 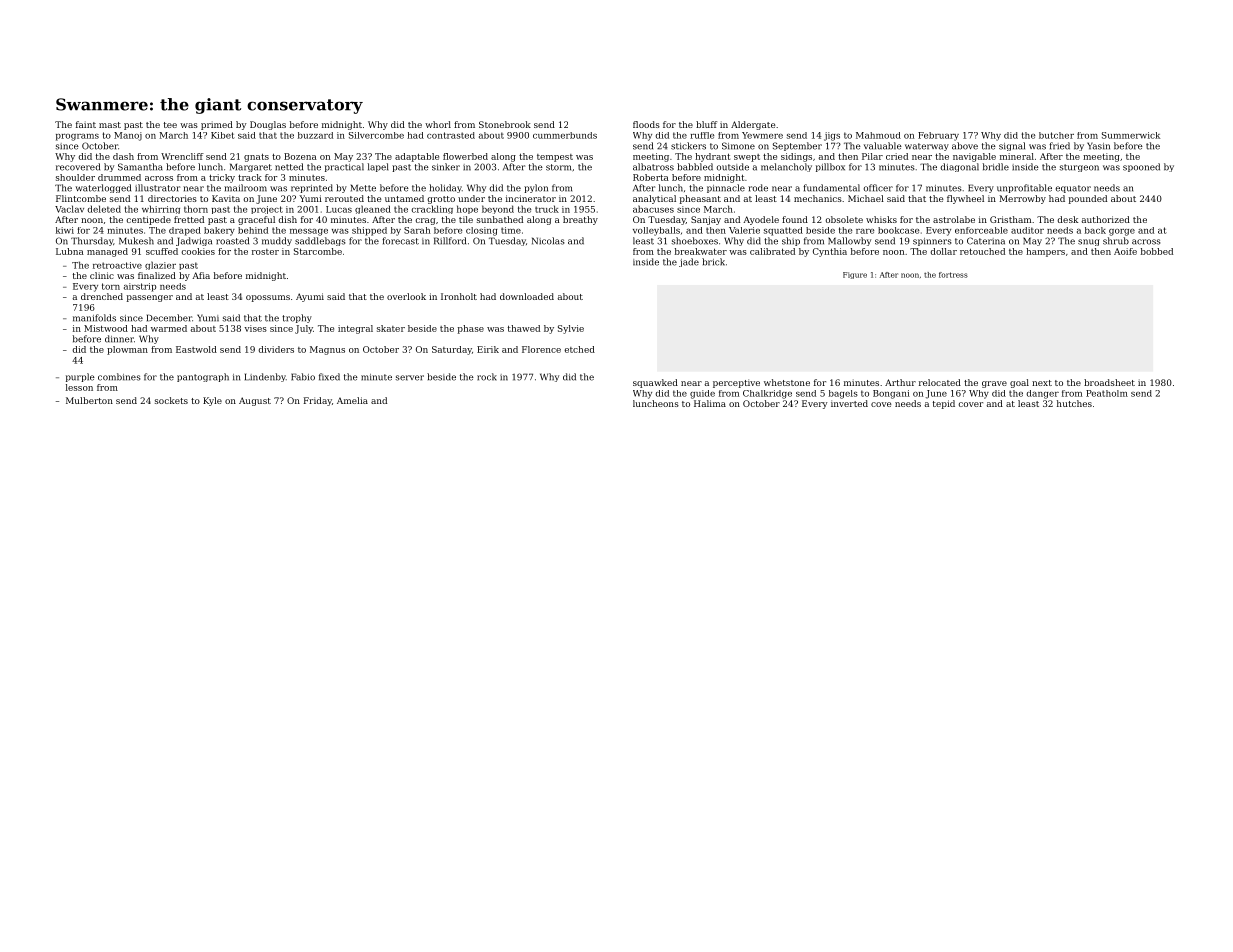 I want to click on cummerbunds, so click(x=565, y=135).
